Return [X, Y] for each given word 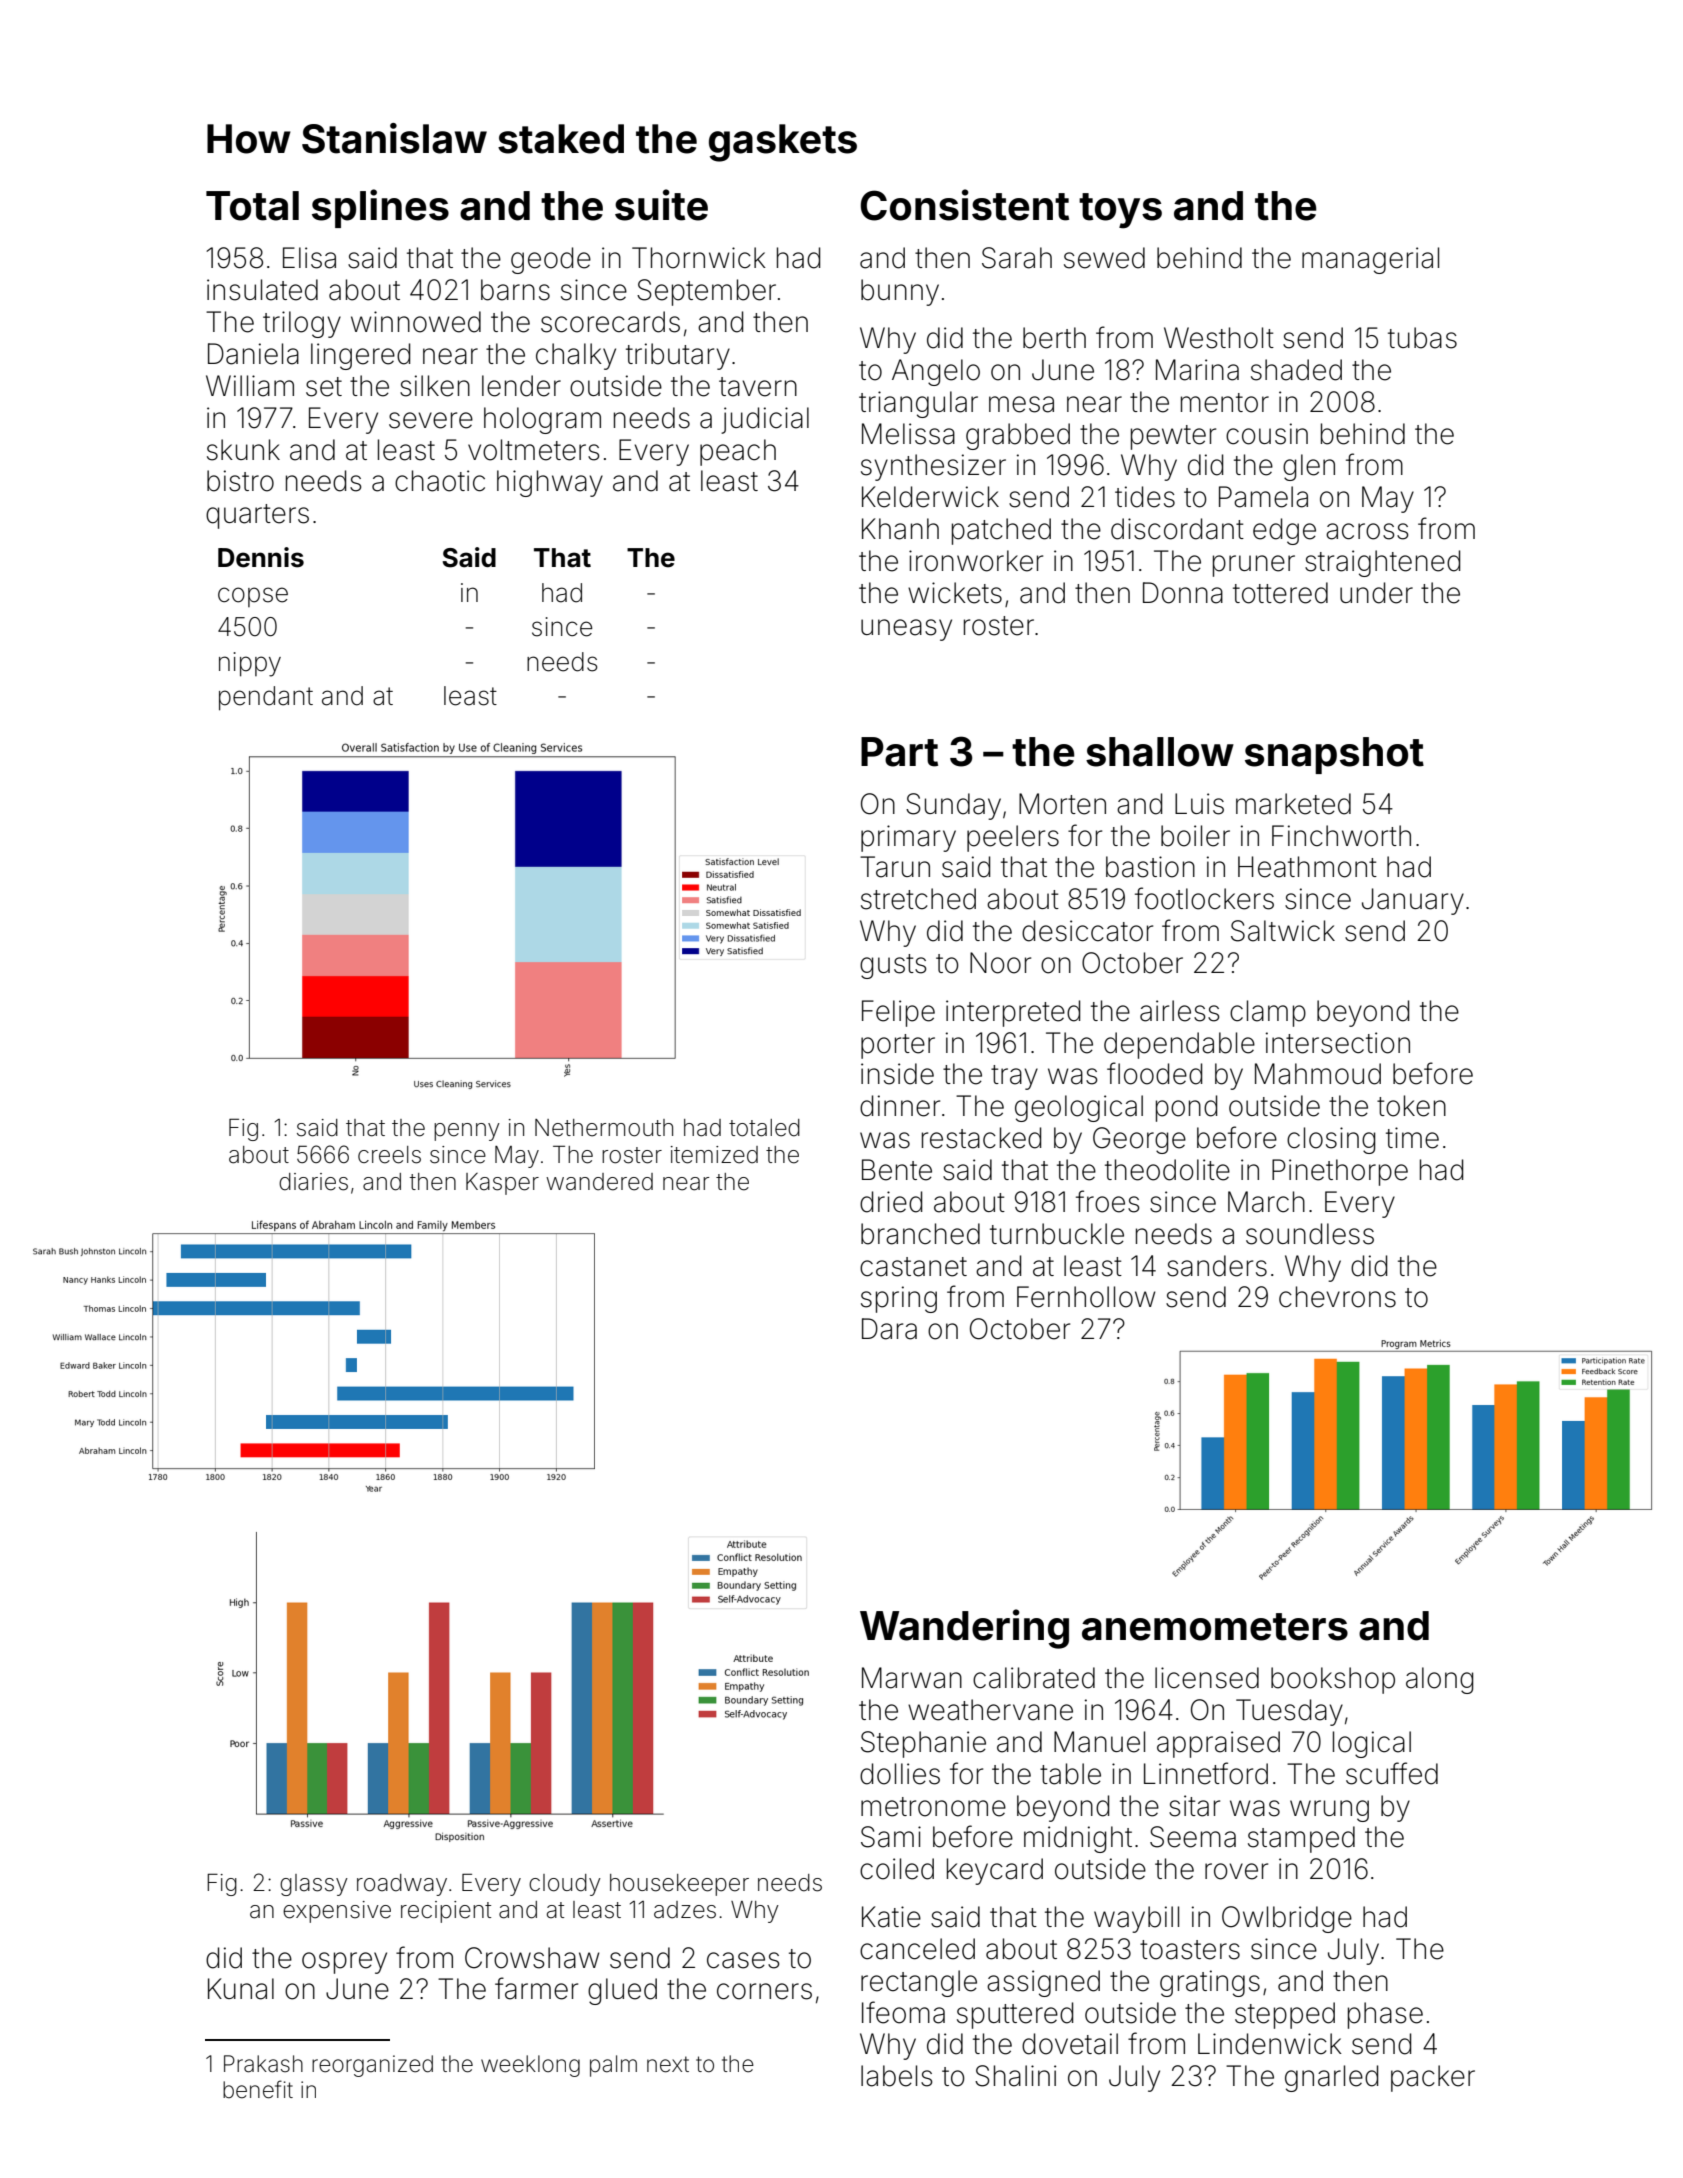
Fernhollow [1086, 1297]
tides [1145, 497]
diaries [313, 1182]
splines [380, 208]
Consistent [964, 205]
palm [613, 2066]
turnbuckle [1057, 1234]
